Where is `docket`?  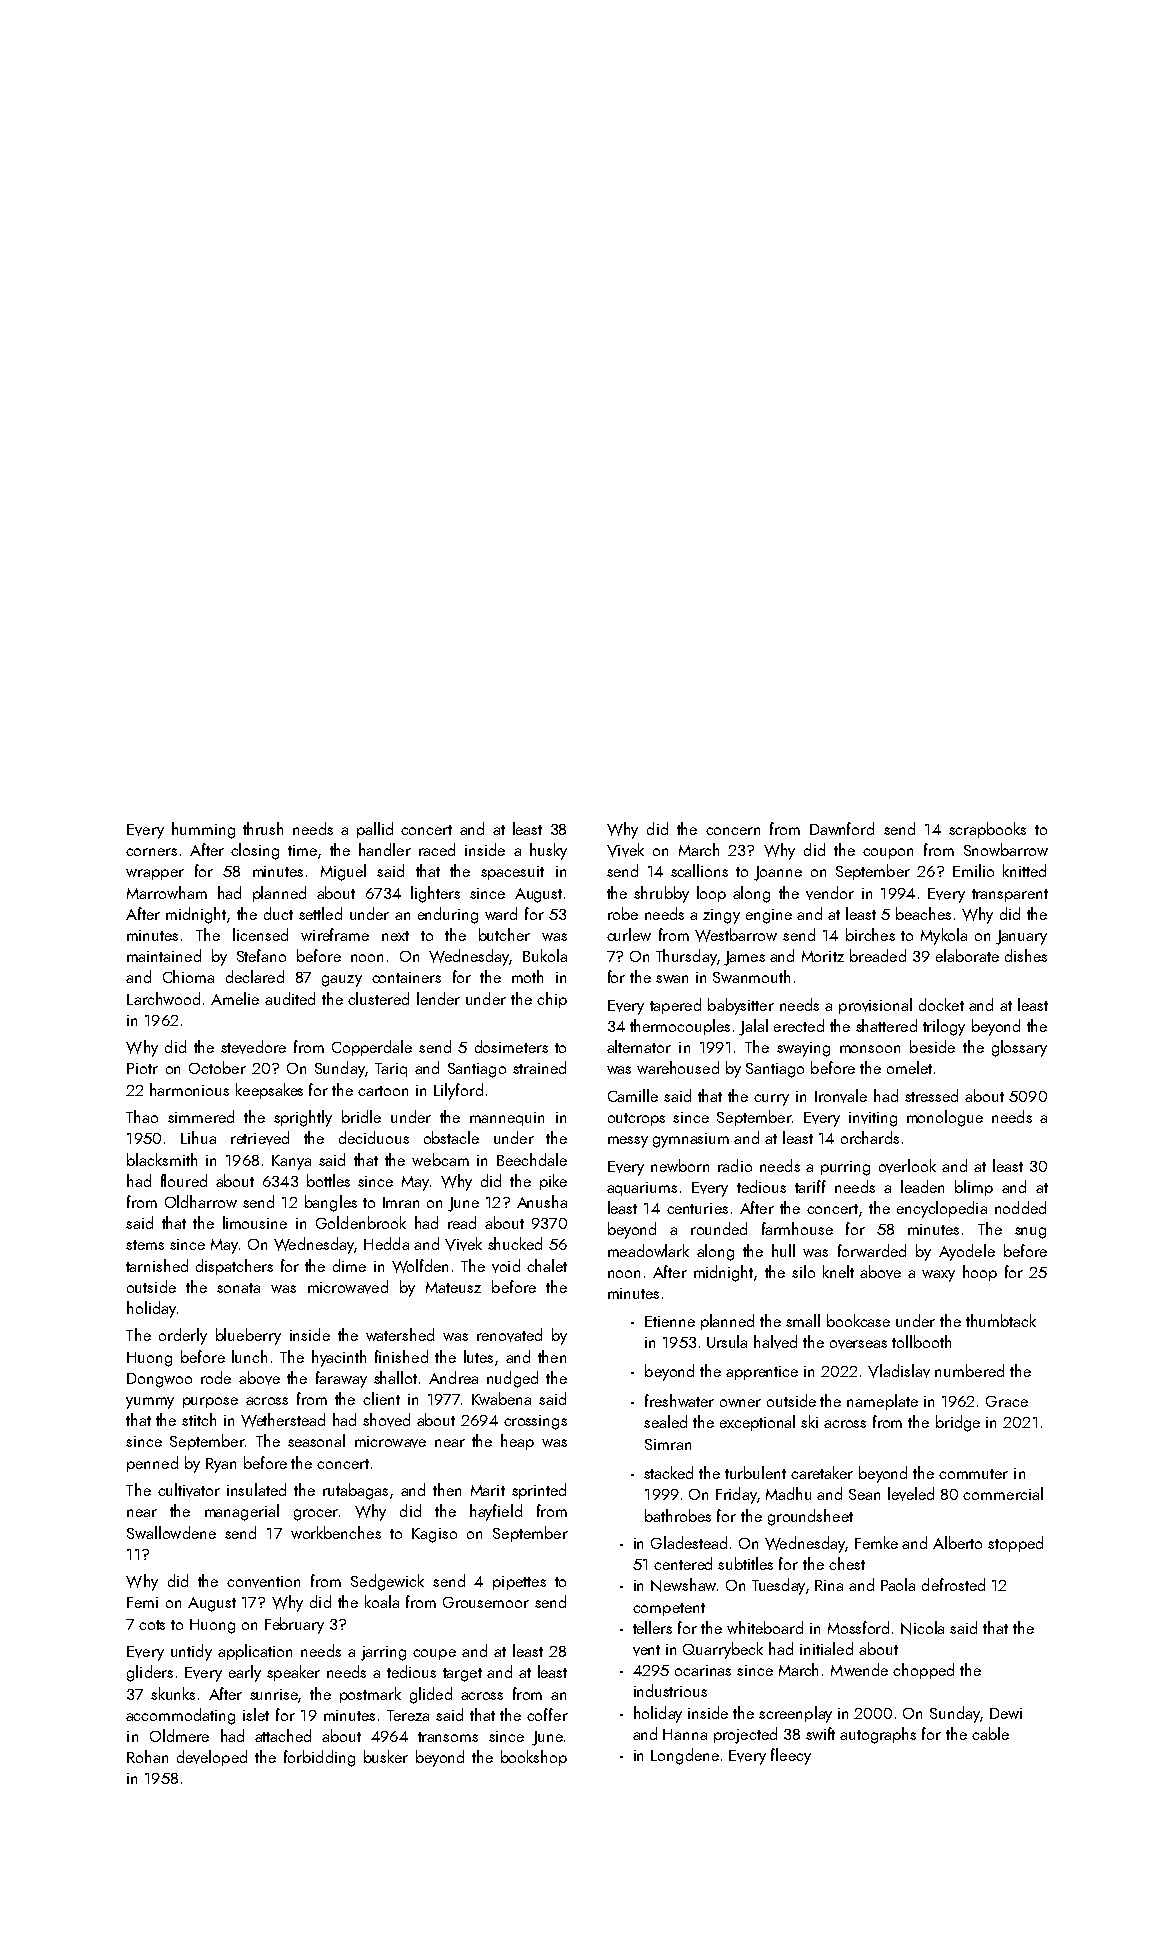
docket is located at coordinates (941, 1004).
